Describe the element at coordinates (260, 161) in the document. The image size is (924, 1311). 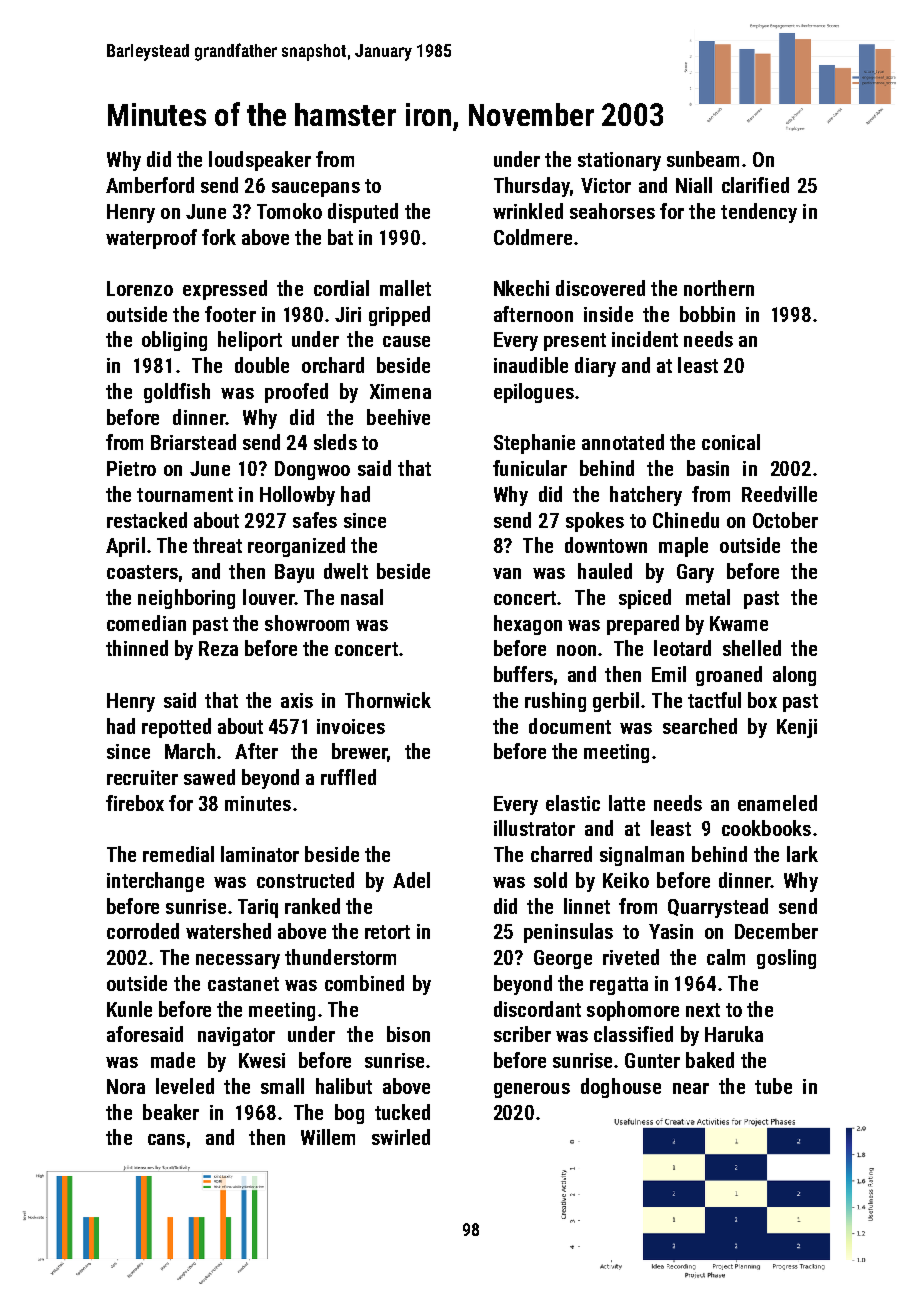
I see `loudspeaker` at that location.
